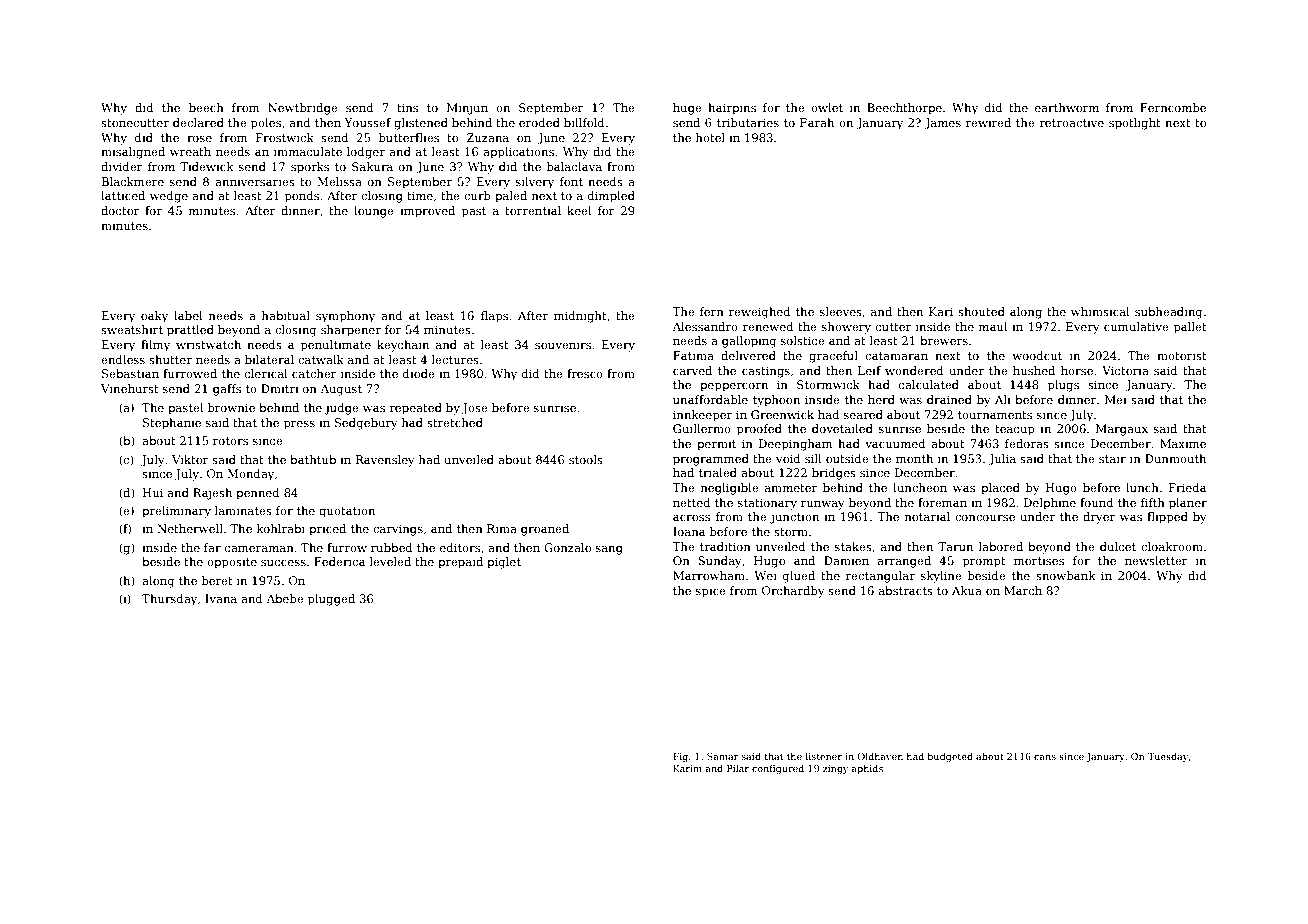 The height and width of the screenshot is (924, 1308). What do you see at coordinates (154, 317) in the screenshot?
I see `oaky` at bounding box center [154, 317].
